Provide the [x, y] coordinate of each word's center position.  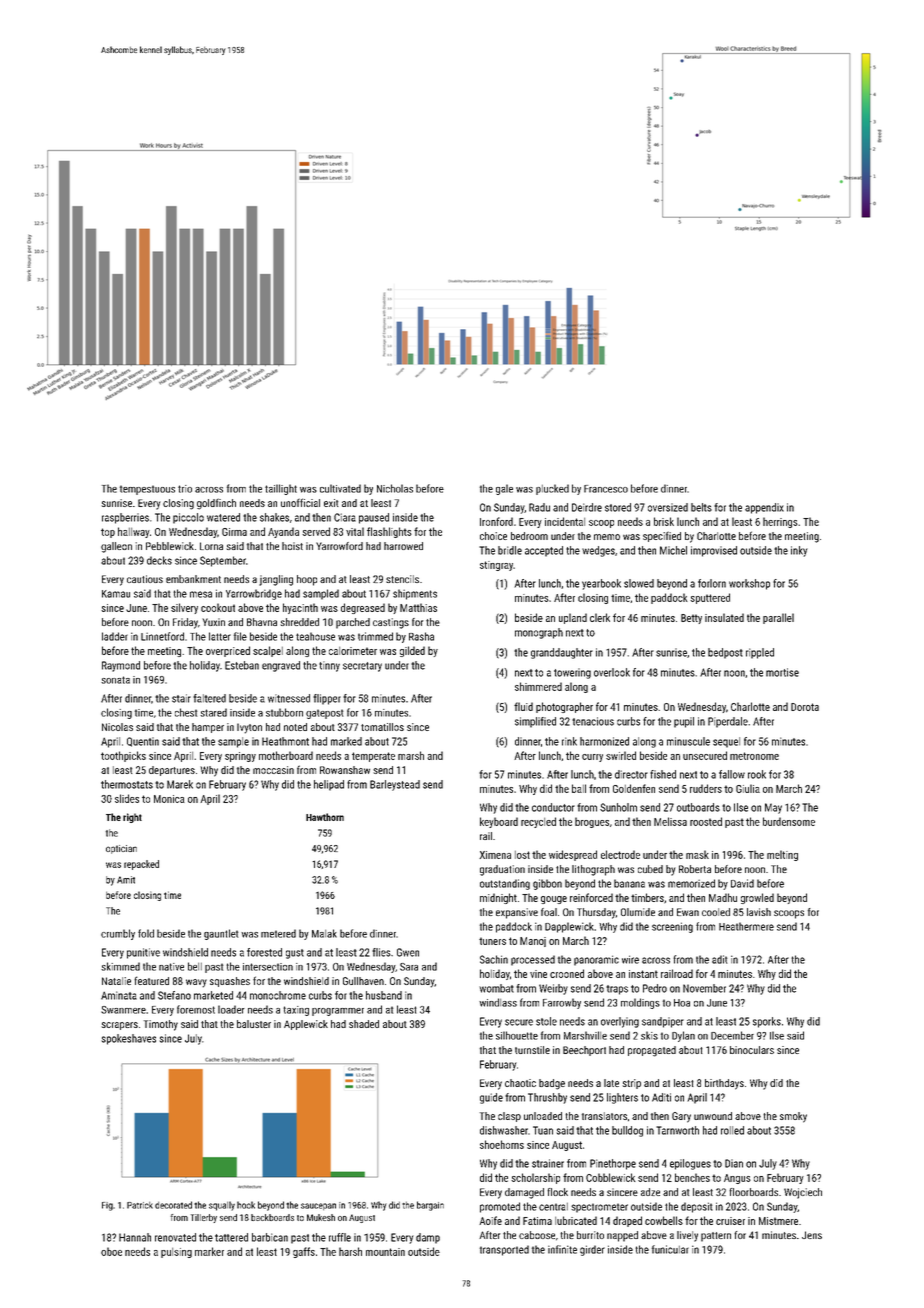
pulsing [176, 1253]
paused [374, 518]
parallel [778, 618]
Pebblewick [170, 546]
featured [151, 980]
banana [629, 883]
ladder [115, 636]
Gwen [408, 952]
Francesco [606, 489]
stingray [496, 566]
